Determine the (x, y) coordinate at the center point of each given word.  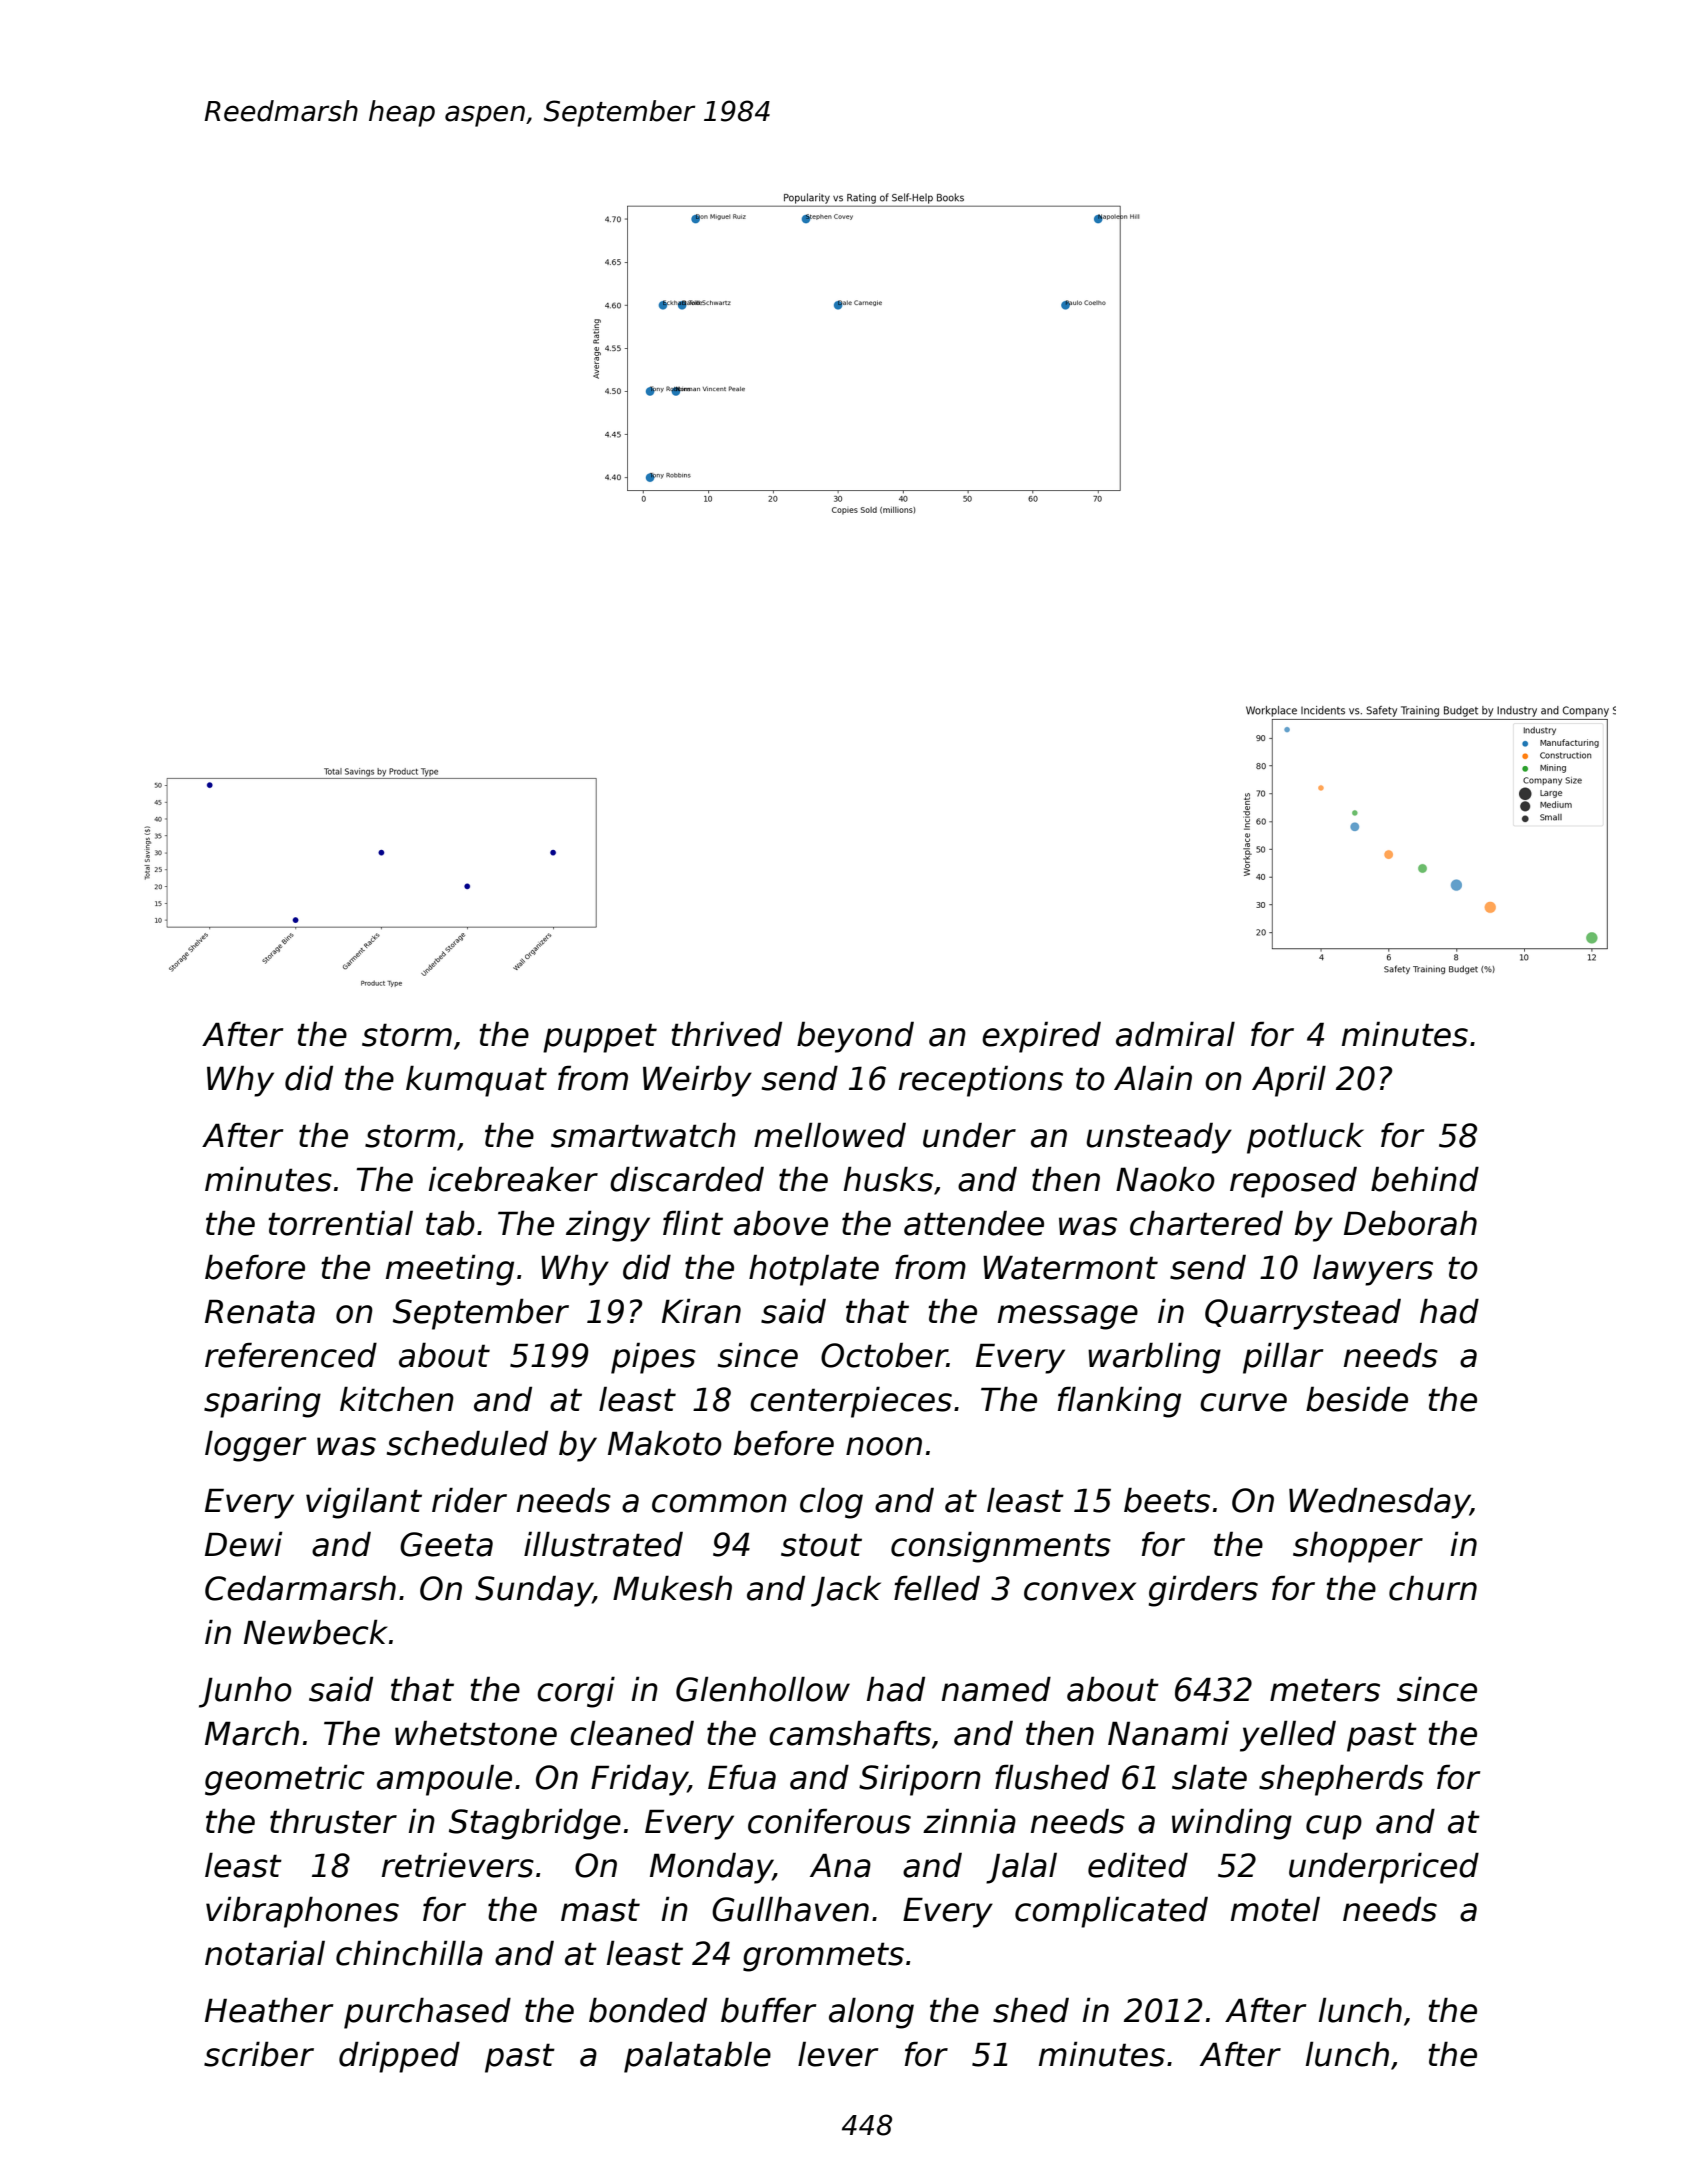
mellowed (830, 1135)
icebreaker (513, 1179)
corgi (576, 1692)
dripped (399, 2057)
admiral (1175, 1034)
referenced (291, 1355)
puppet (600, 1038)
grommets (823, 1957)
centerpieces (851, 1402)
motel (1275, 1909)
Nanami (1168, 1733)
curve (1243, 1402)
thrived (726, 1034)
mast (600, 1910)
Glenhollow (763, 1689)
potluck (1305, 1138)
